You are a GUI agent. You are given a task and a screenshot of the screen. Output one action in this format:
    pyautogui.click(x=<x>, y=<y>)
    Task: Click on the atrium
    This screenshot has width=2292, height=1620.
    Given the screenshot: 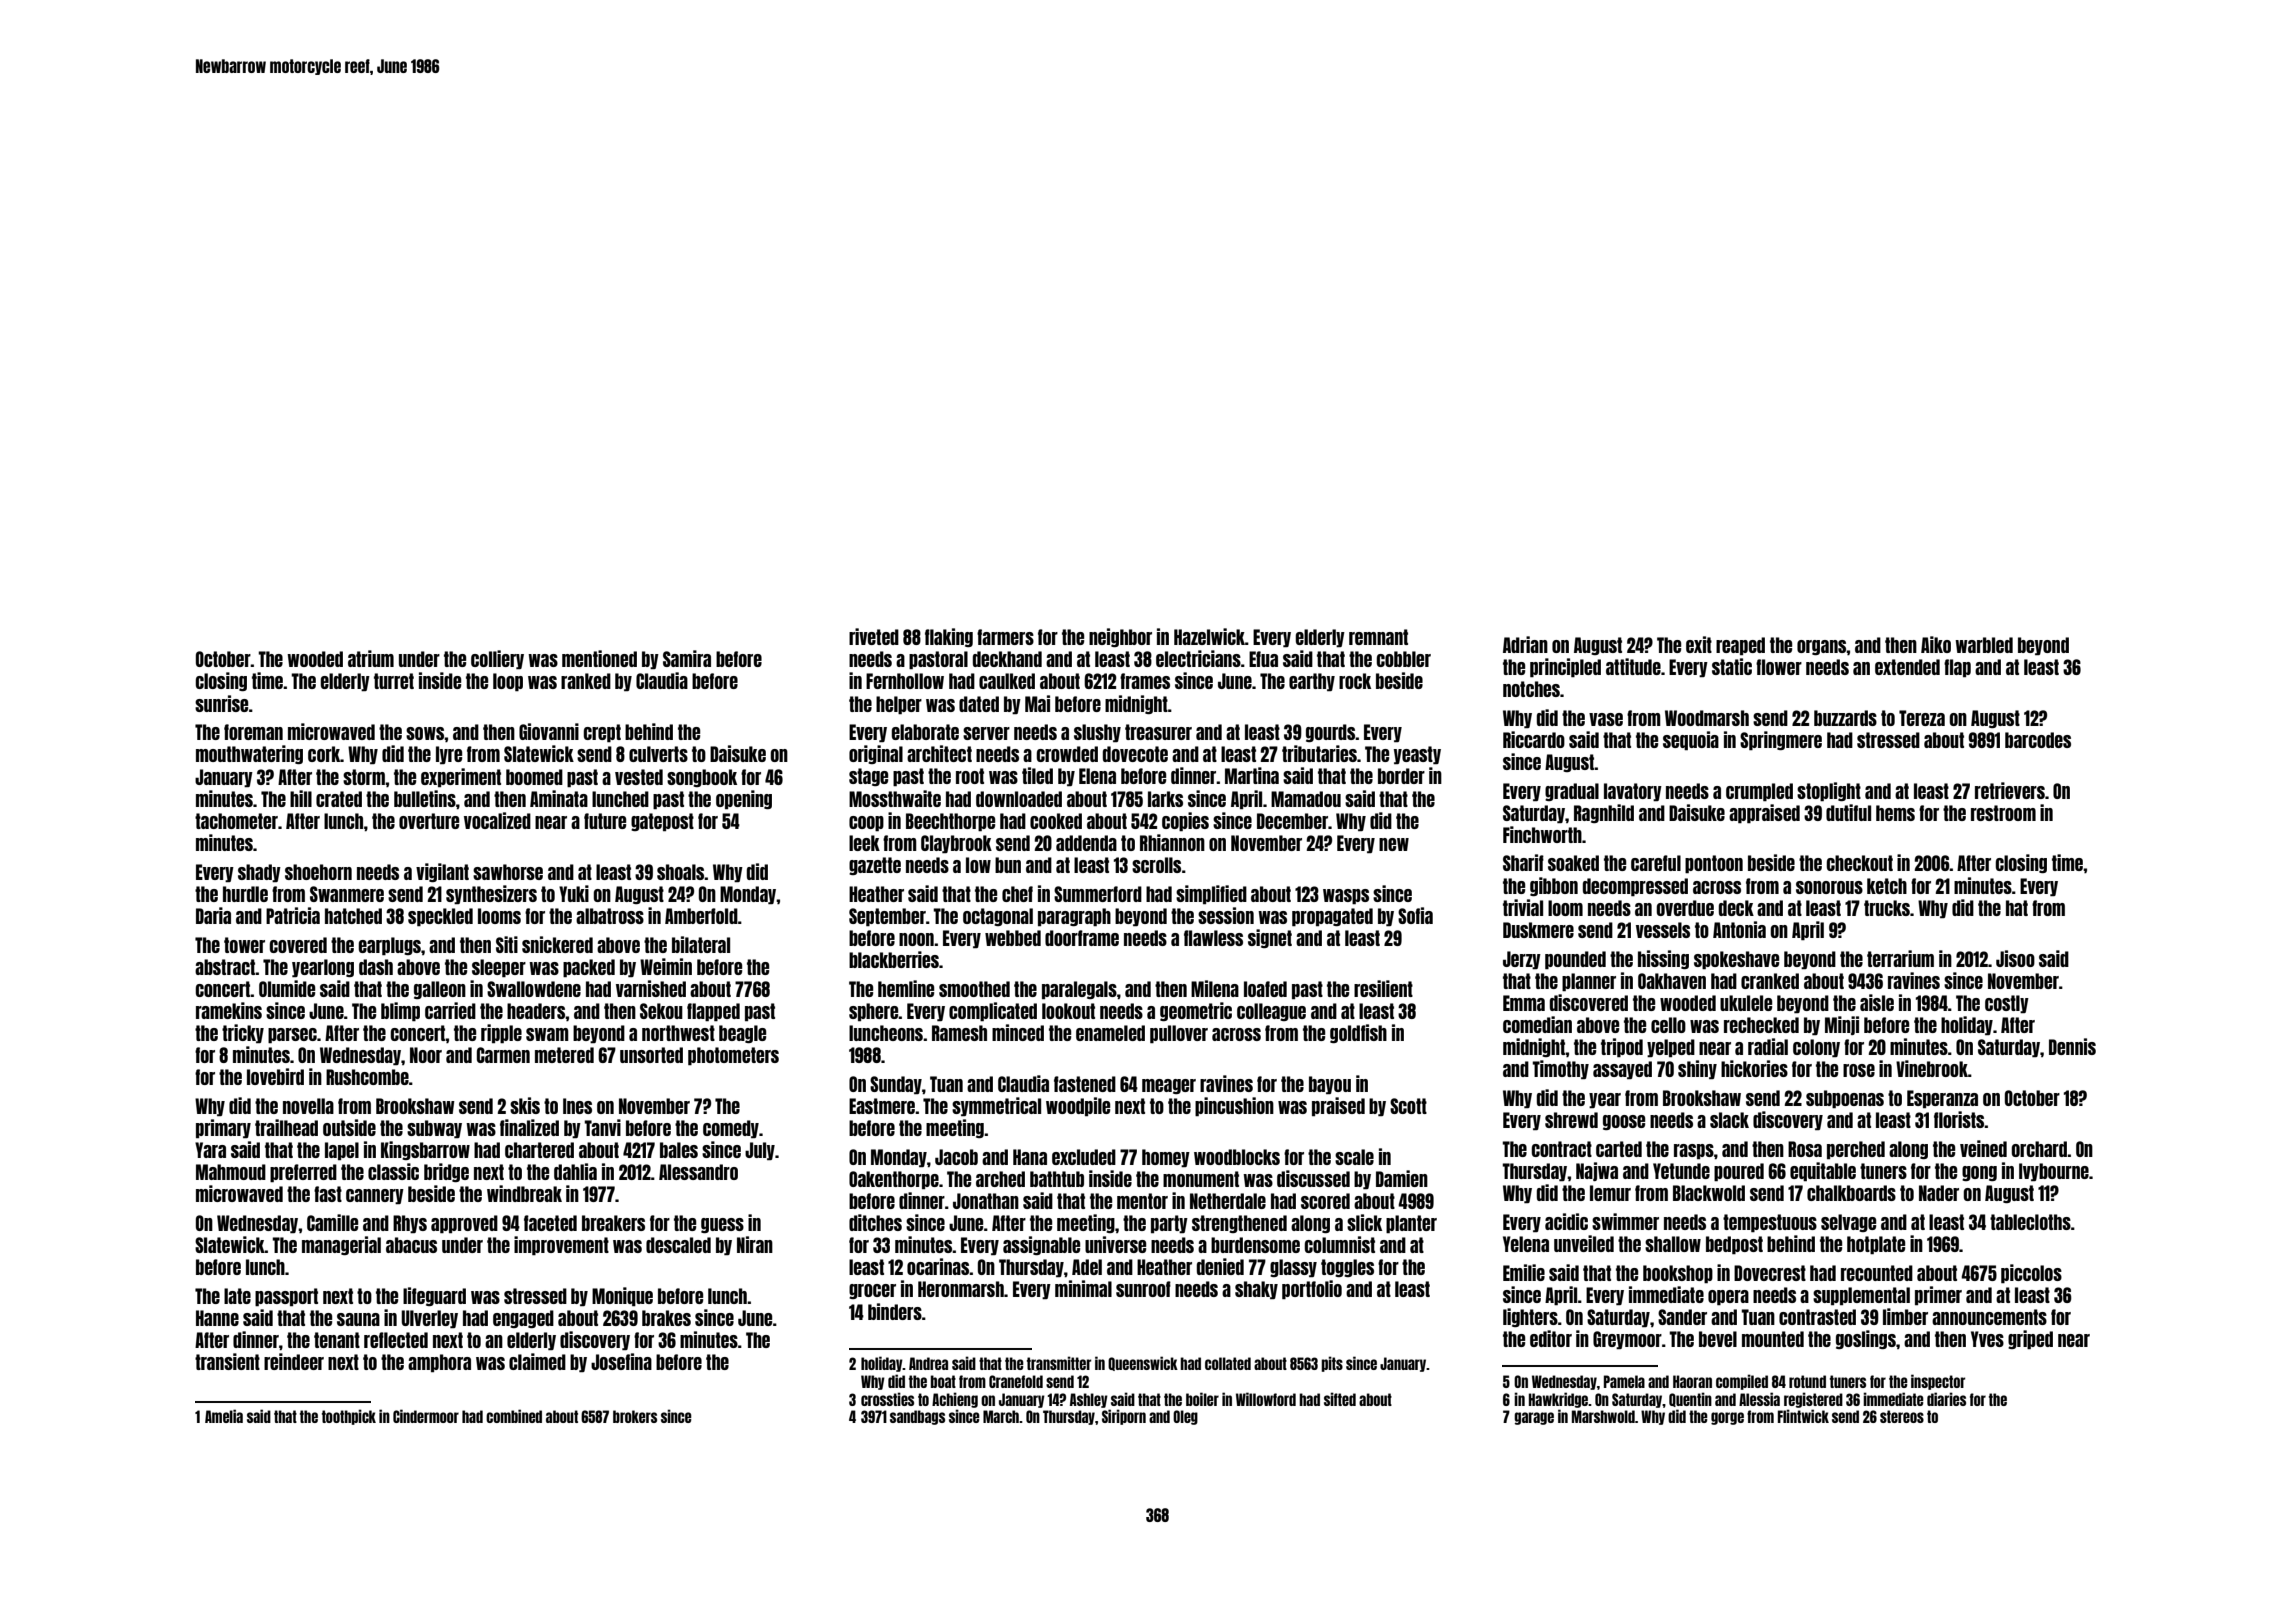 What is the action you would take?
    pyautogui.click(x=371, y=658)
